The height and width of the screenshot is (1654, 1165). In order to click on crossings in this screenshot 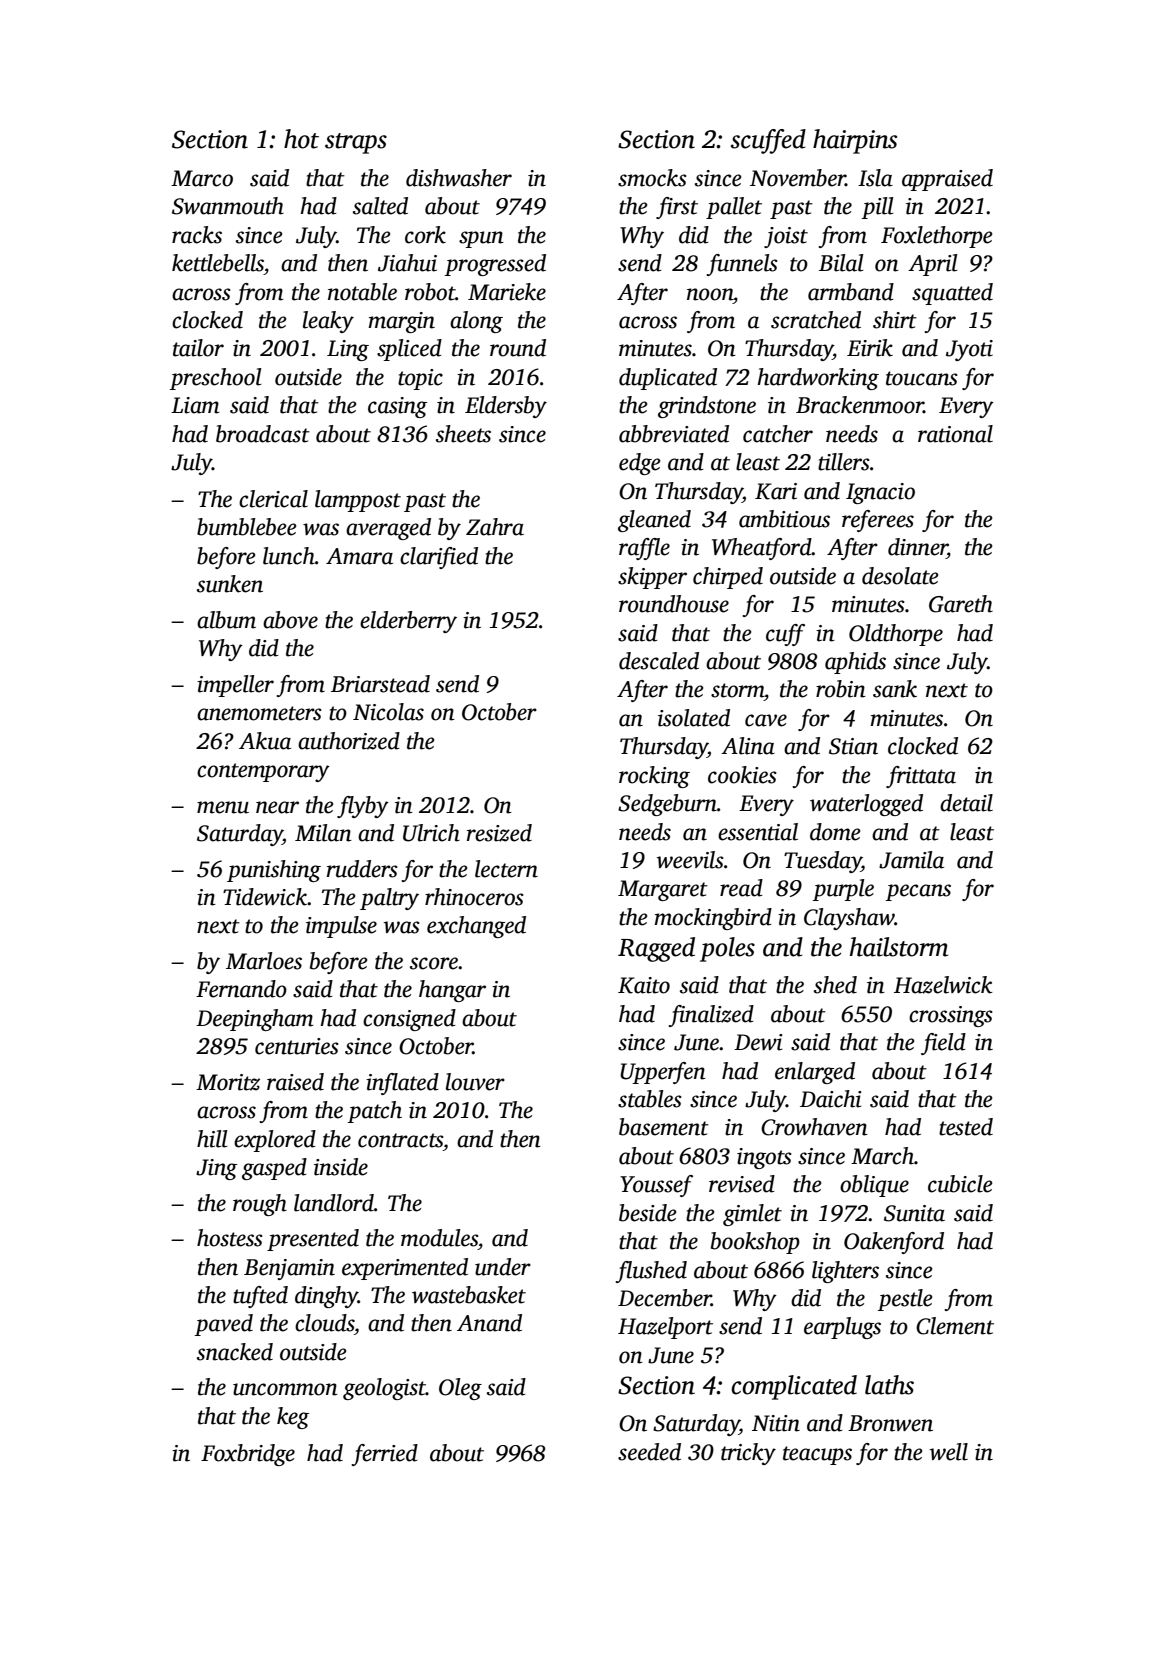, I will do `click(951, 1016)`.
